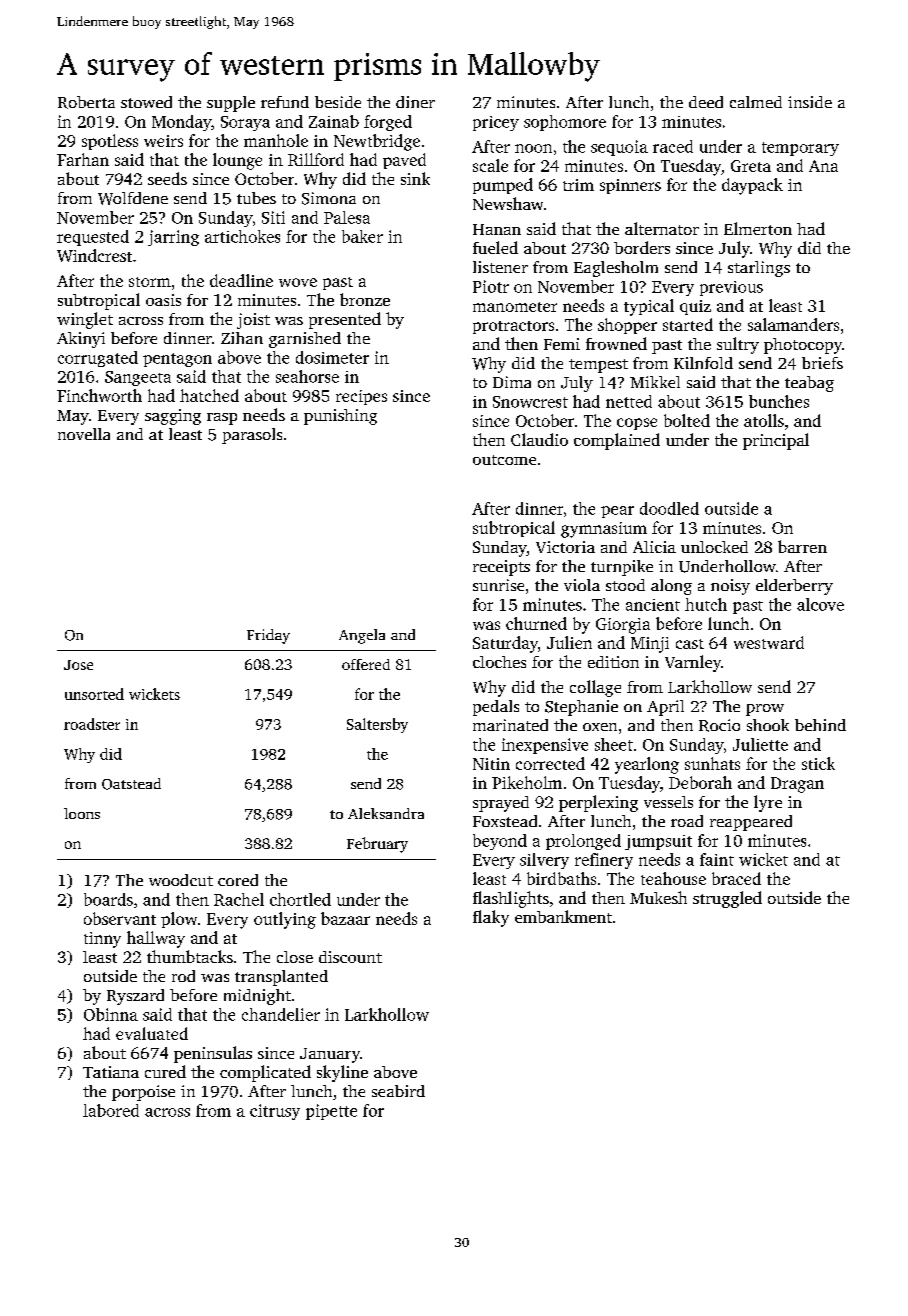 Image resolution: width=908 pixels, height=1316 pixels. What do you see at coordinates (365, 299) in the image?
I see `bronze` at bounding box center [365, 299].
